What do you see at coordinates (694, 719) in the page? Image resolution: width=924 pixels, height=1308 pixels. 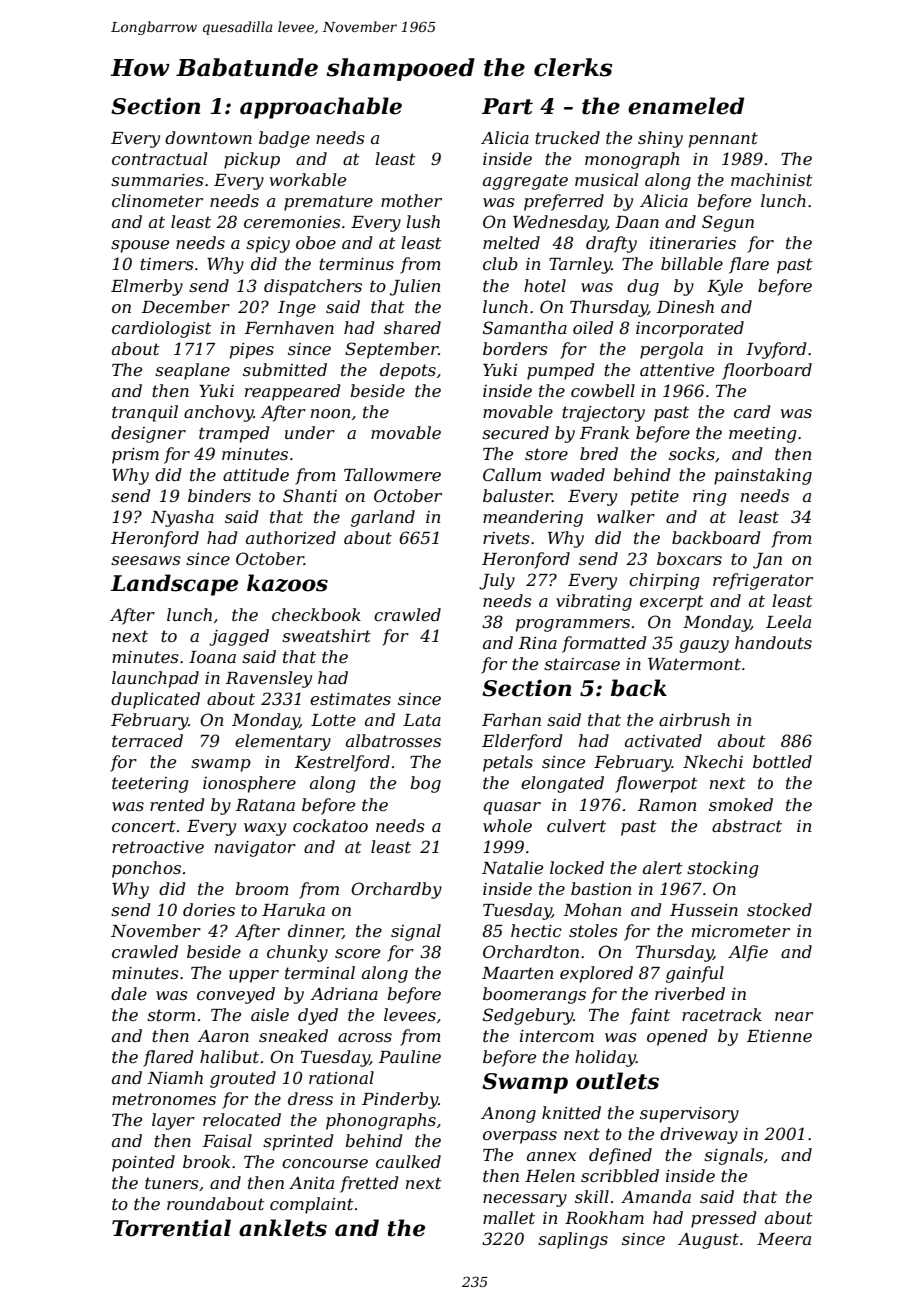 I see `airbrush` at bounding box center [694, 719].
